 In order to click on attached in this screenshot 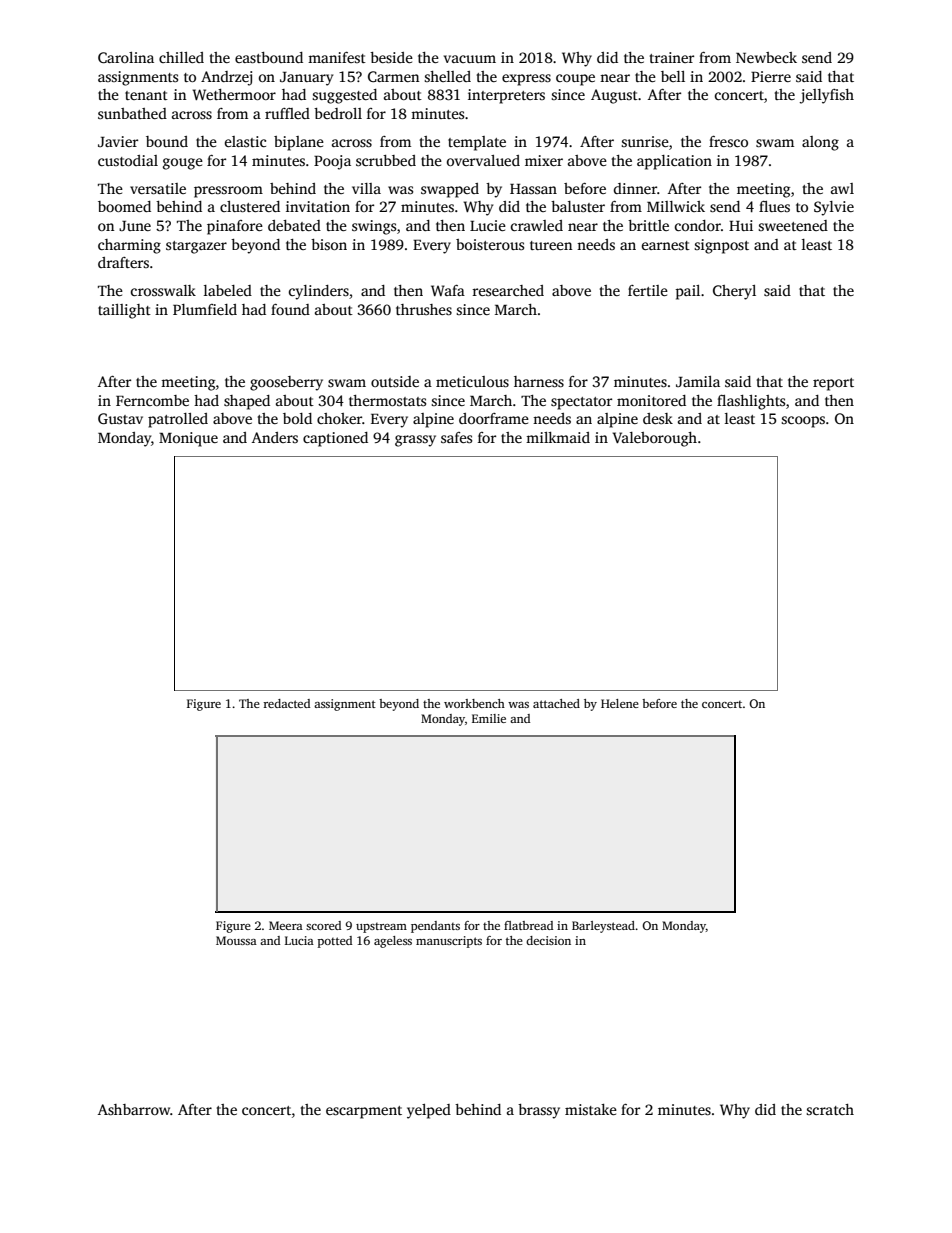, I will do `click(556, 703)`.
